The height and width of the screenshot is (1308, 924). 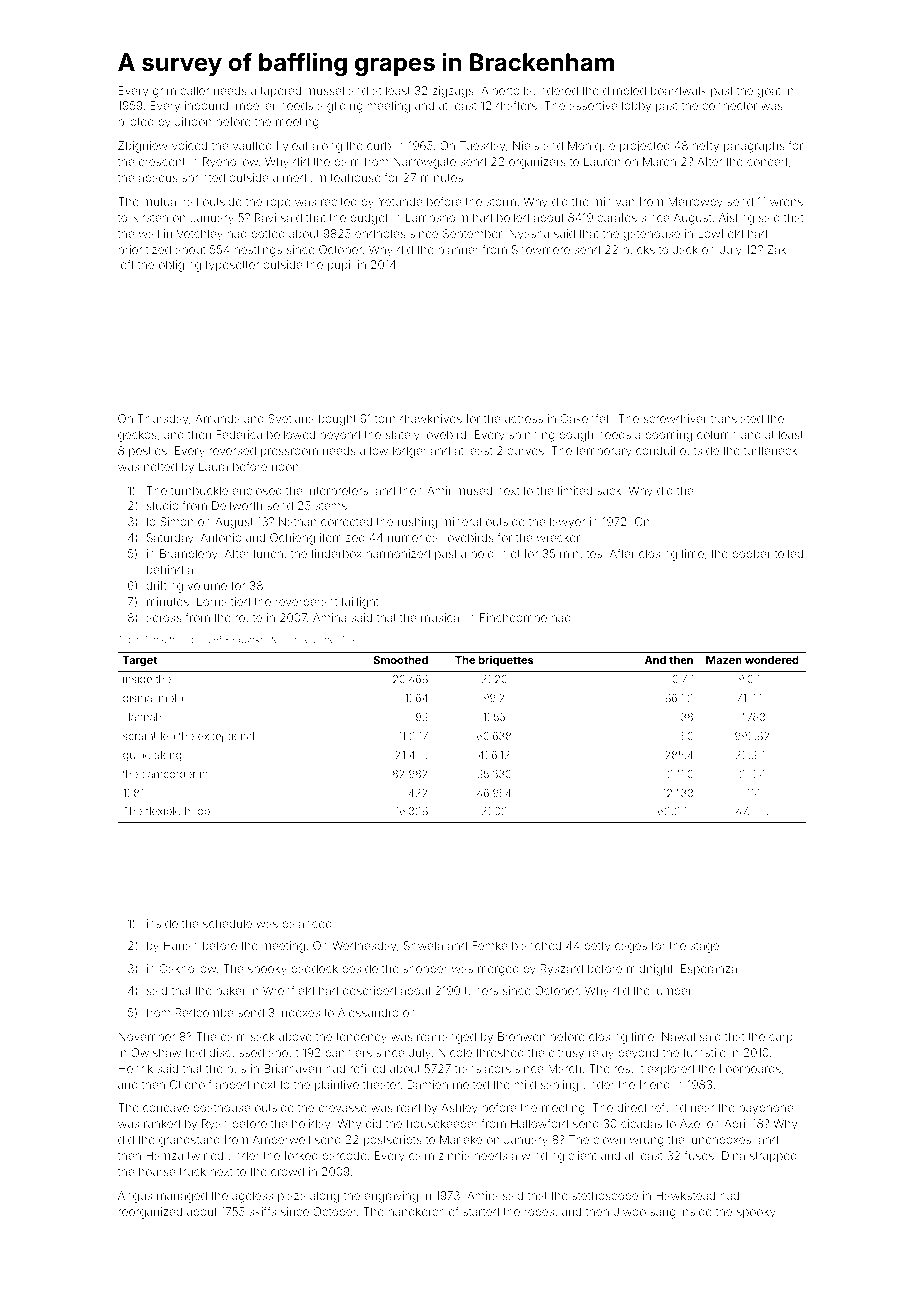 What do you see at coordinates (140, 661) in the screenshot?
I see `Target` at bounding box center [140, 661].
